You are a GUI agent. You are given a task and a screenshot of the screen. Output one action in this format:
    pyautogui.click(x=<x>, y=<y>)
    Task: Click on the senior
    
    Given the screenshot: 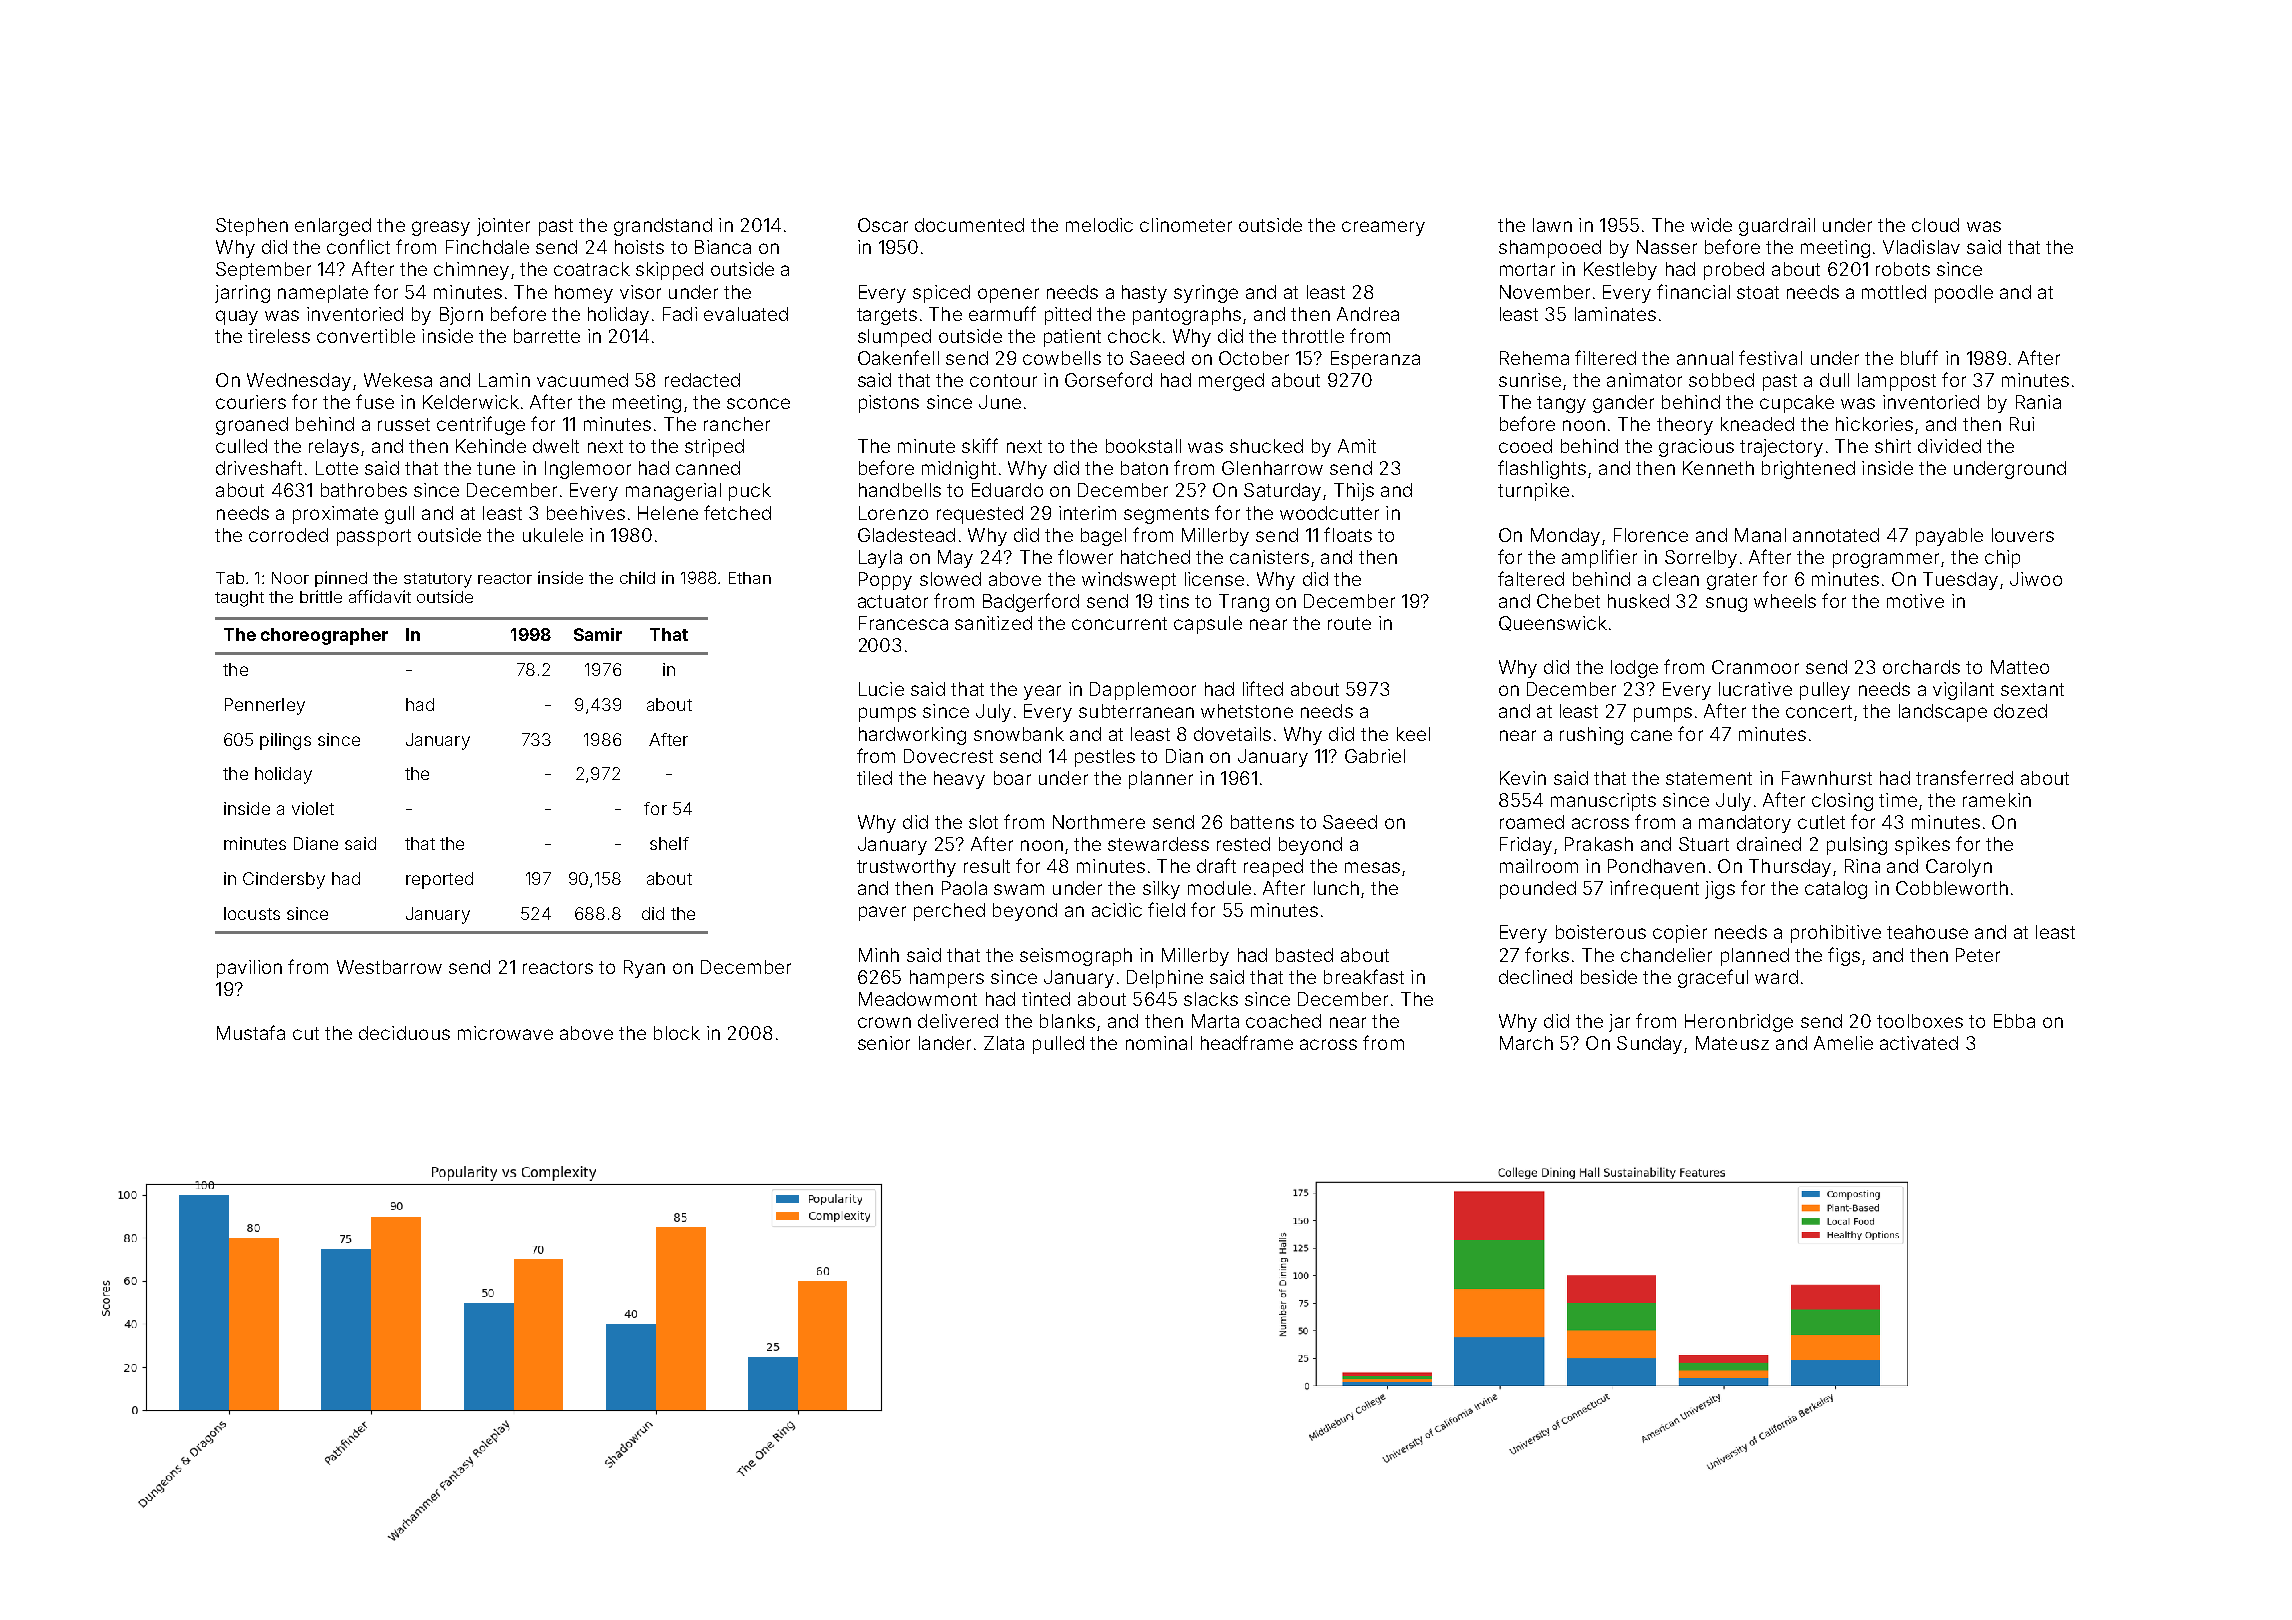 What is the action you would take?
    pyautogui.click(x=884, y=1043)
